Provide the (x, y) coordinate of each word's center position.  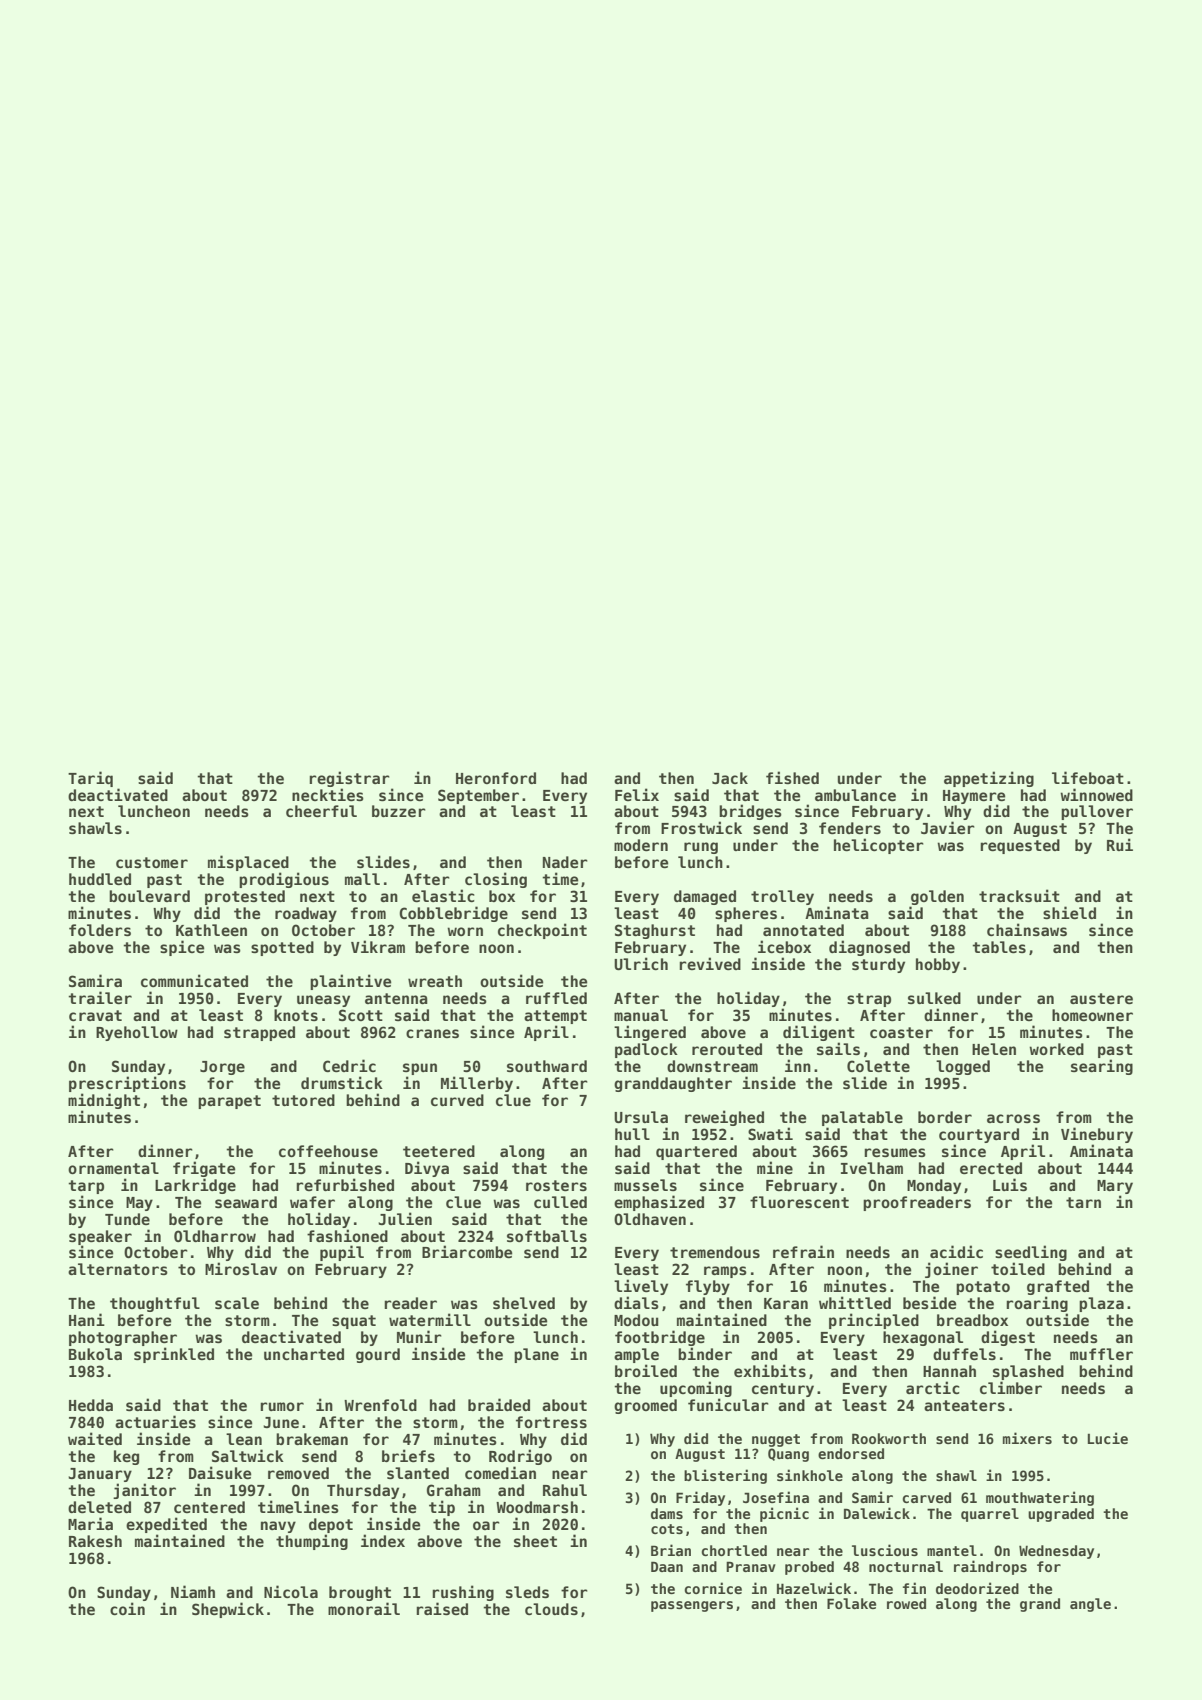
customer (152, 862)
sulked (934, 998)
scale (237, 1303)
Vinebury (1097, 1135)
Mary (1115, 1187)
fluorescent (799, 1202)
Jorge (222, 1068)
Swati (770, 1133)
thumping (312, 1542)
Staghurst (655, 931)
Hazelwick (814, 1588)
